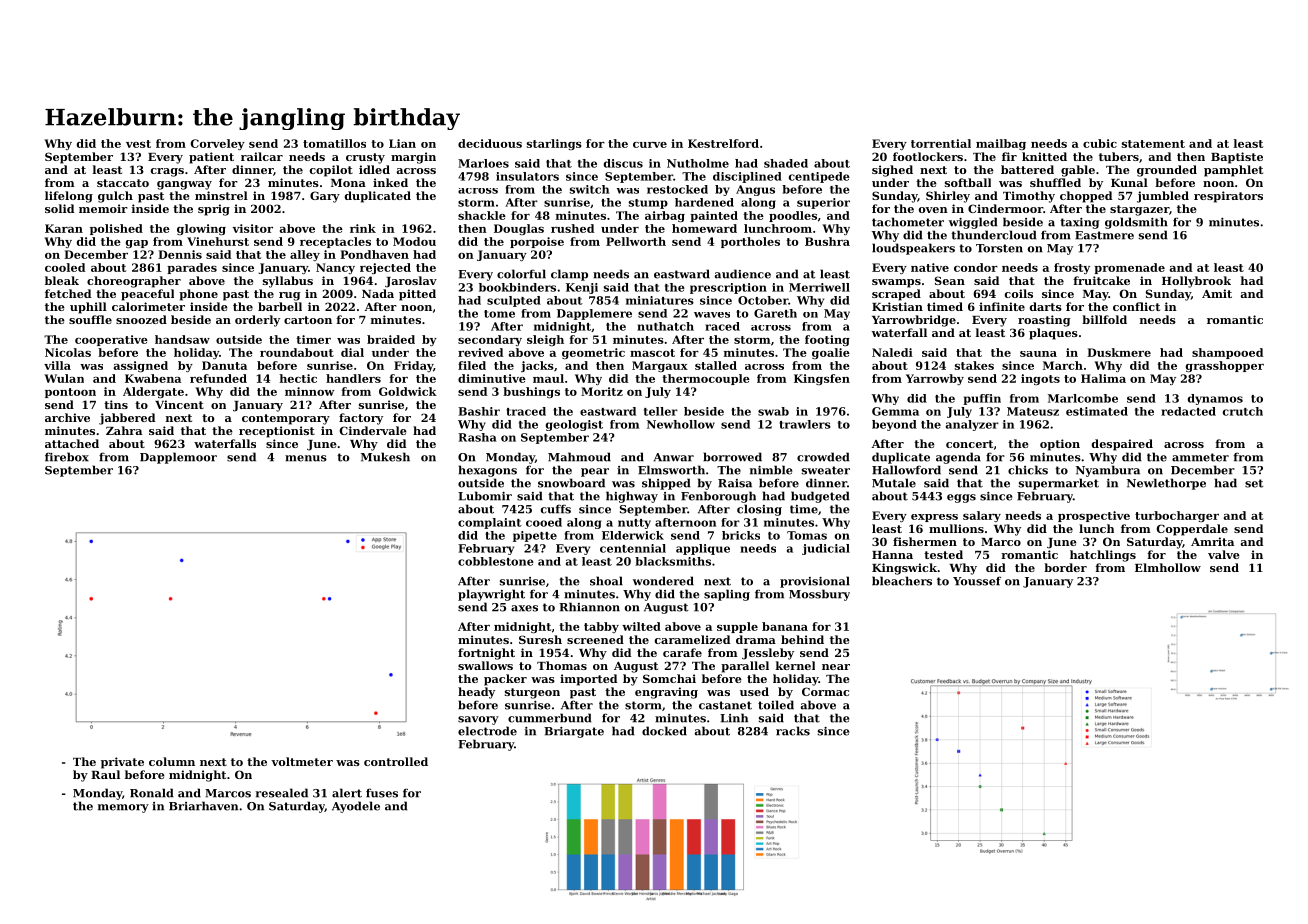  I want to click on Ronald, so click(152, 793).
